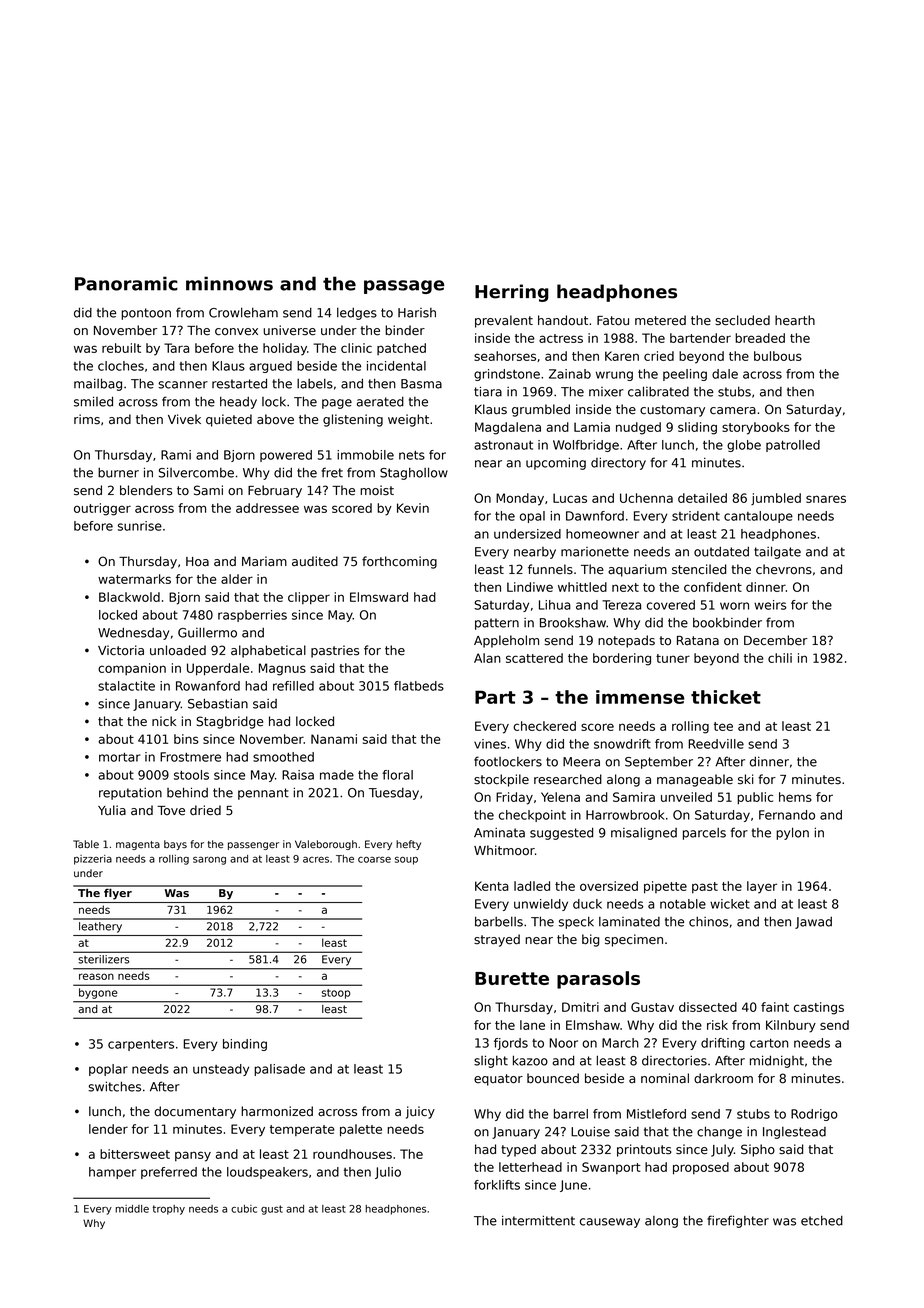 The image size is (924, 1308). What do you see at coordinates (568, 779) in the screenshot?
I see `researched` at bounding box center [568, 779].
